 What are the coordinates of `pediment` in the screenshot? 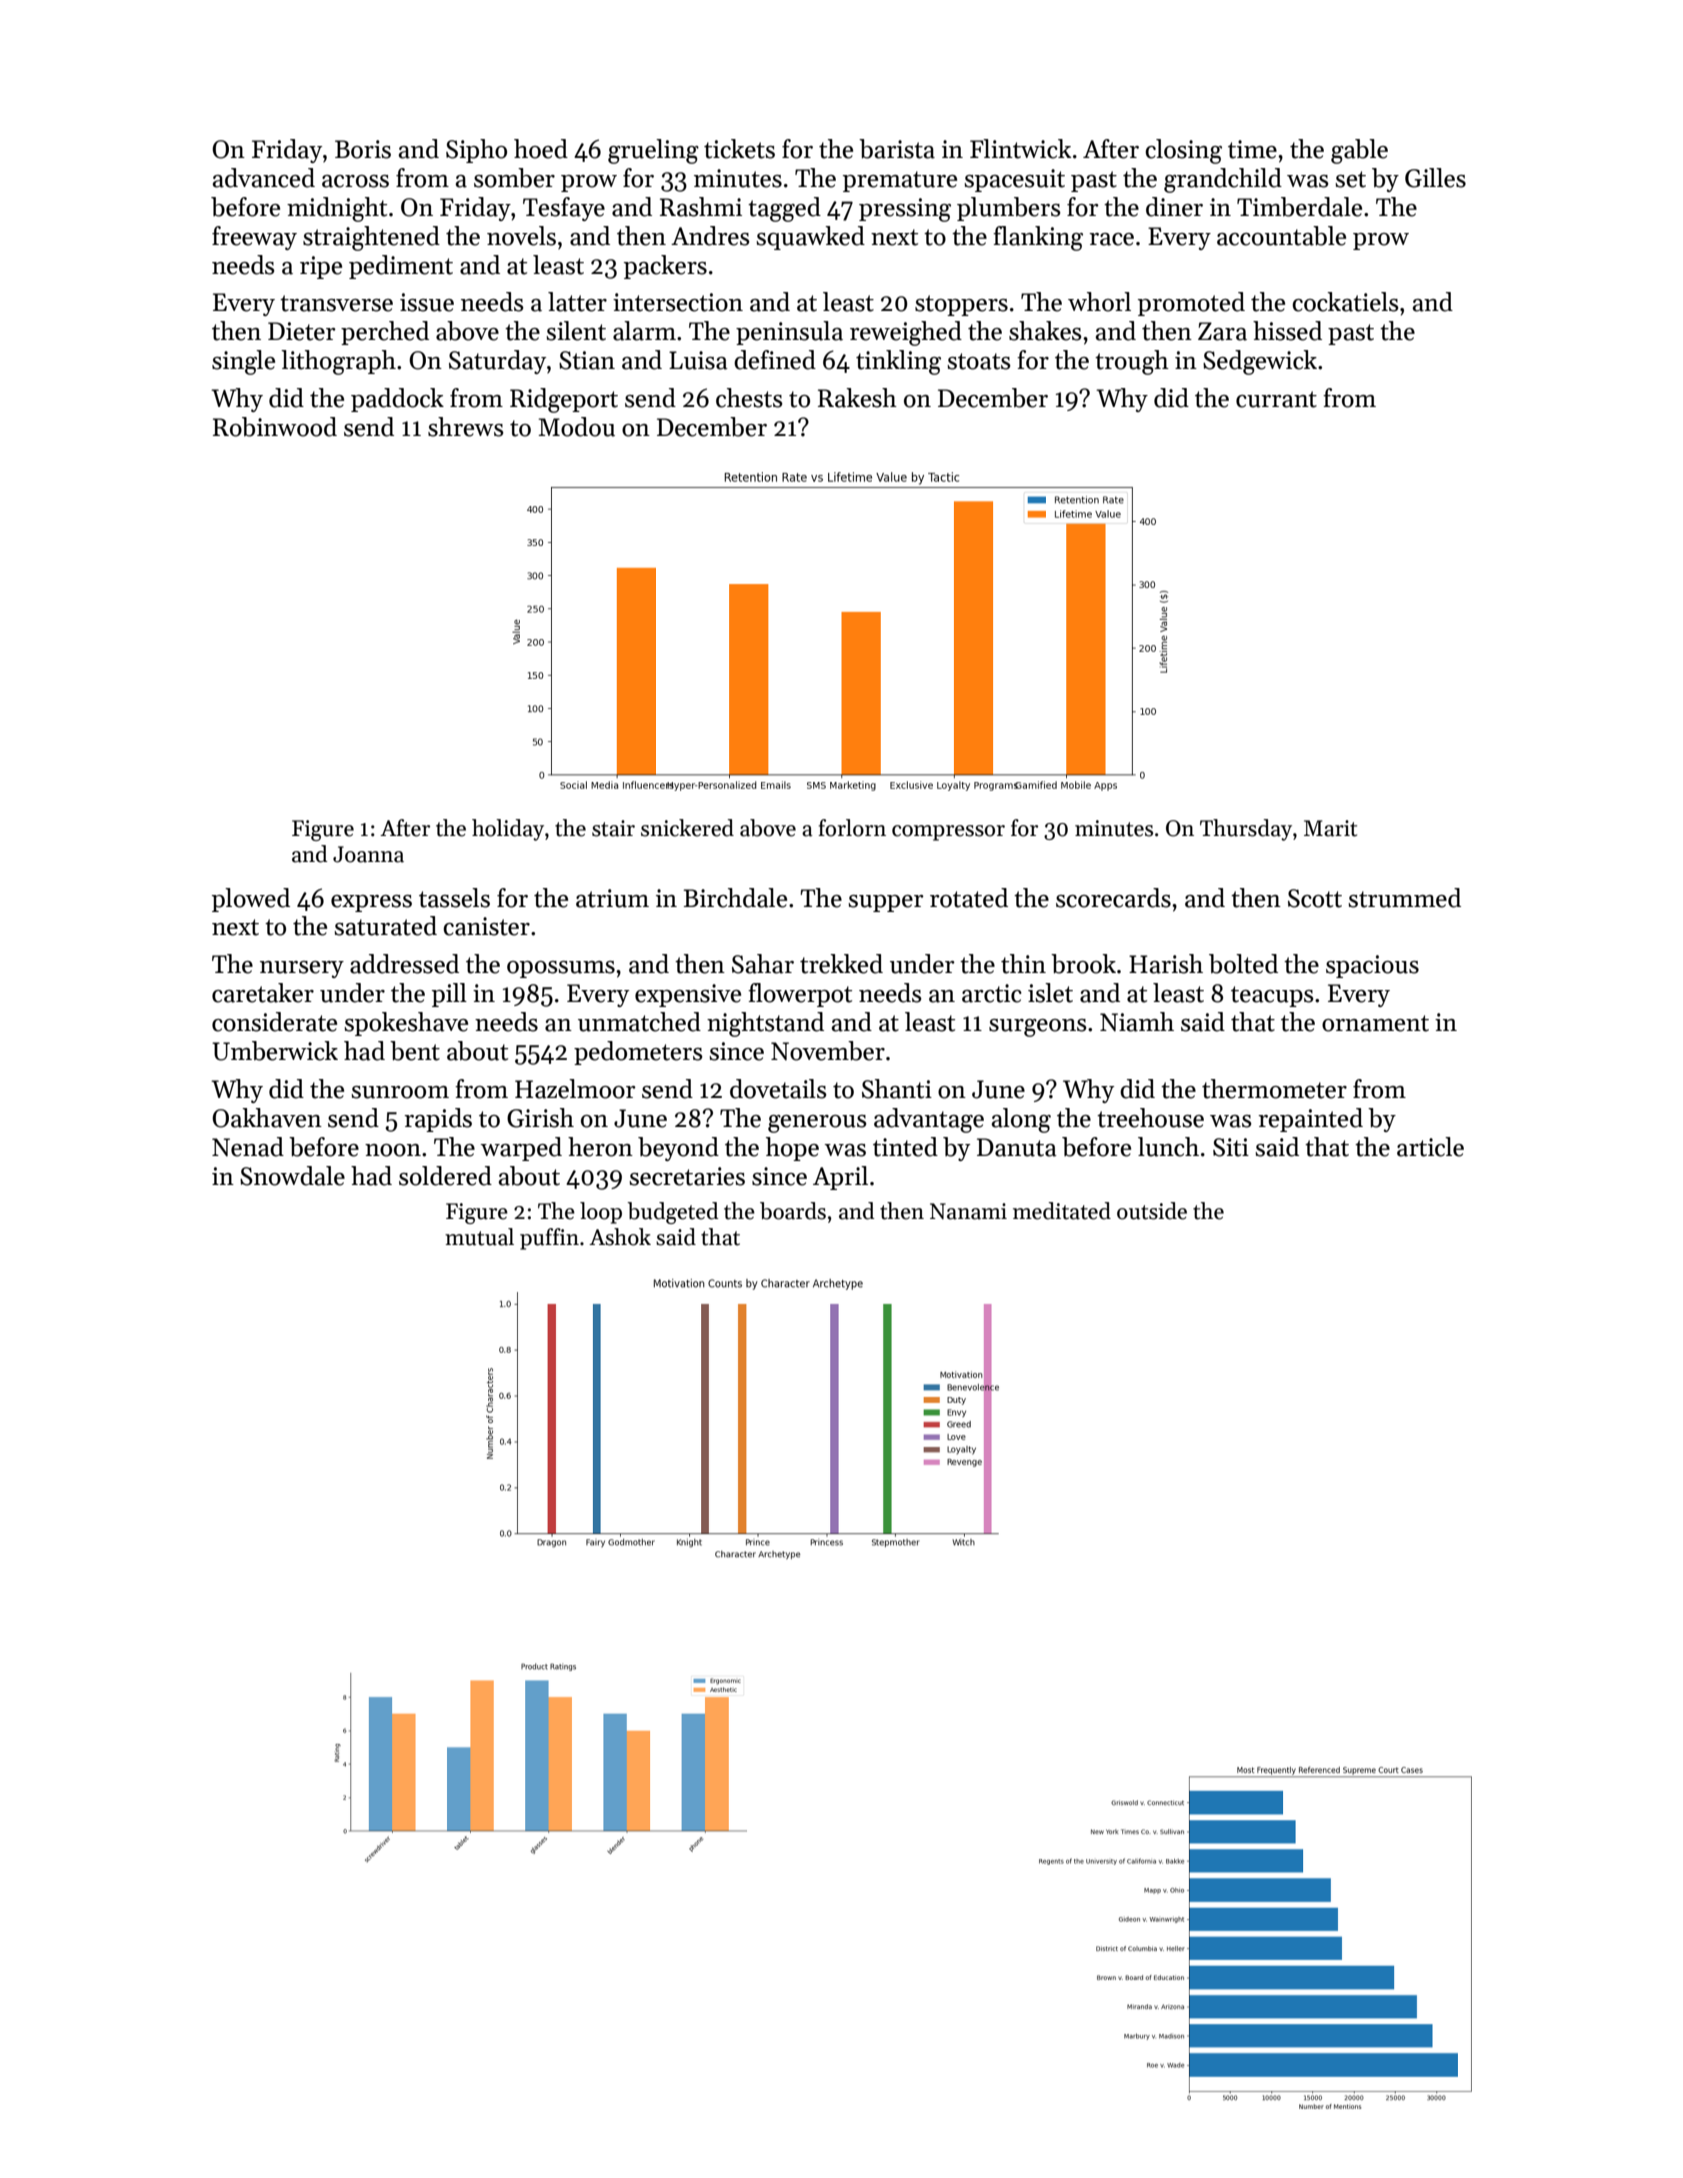 It's located at (401, 267).
